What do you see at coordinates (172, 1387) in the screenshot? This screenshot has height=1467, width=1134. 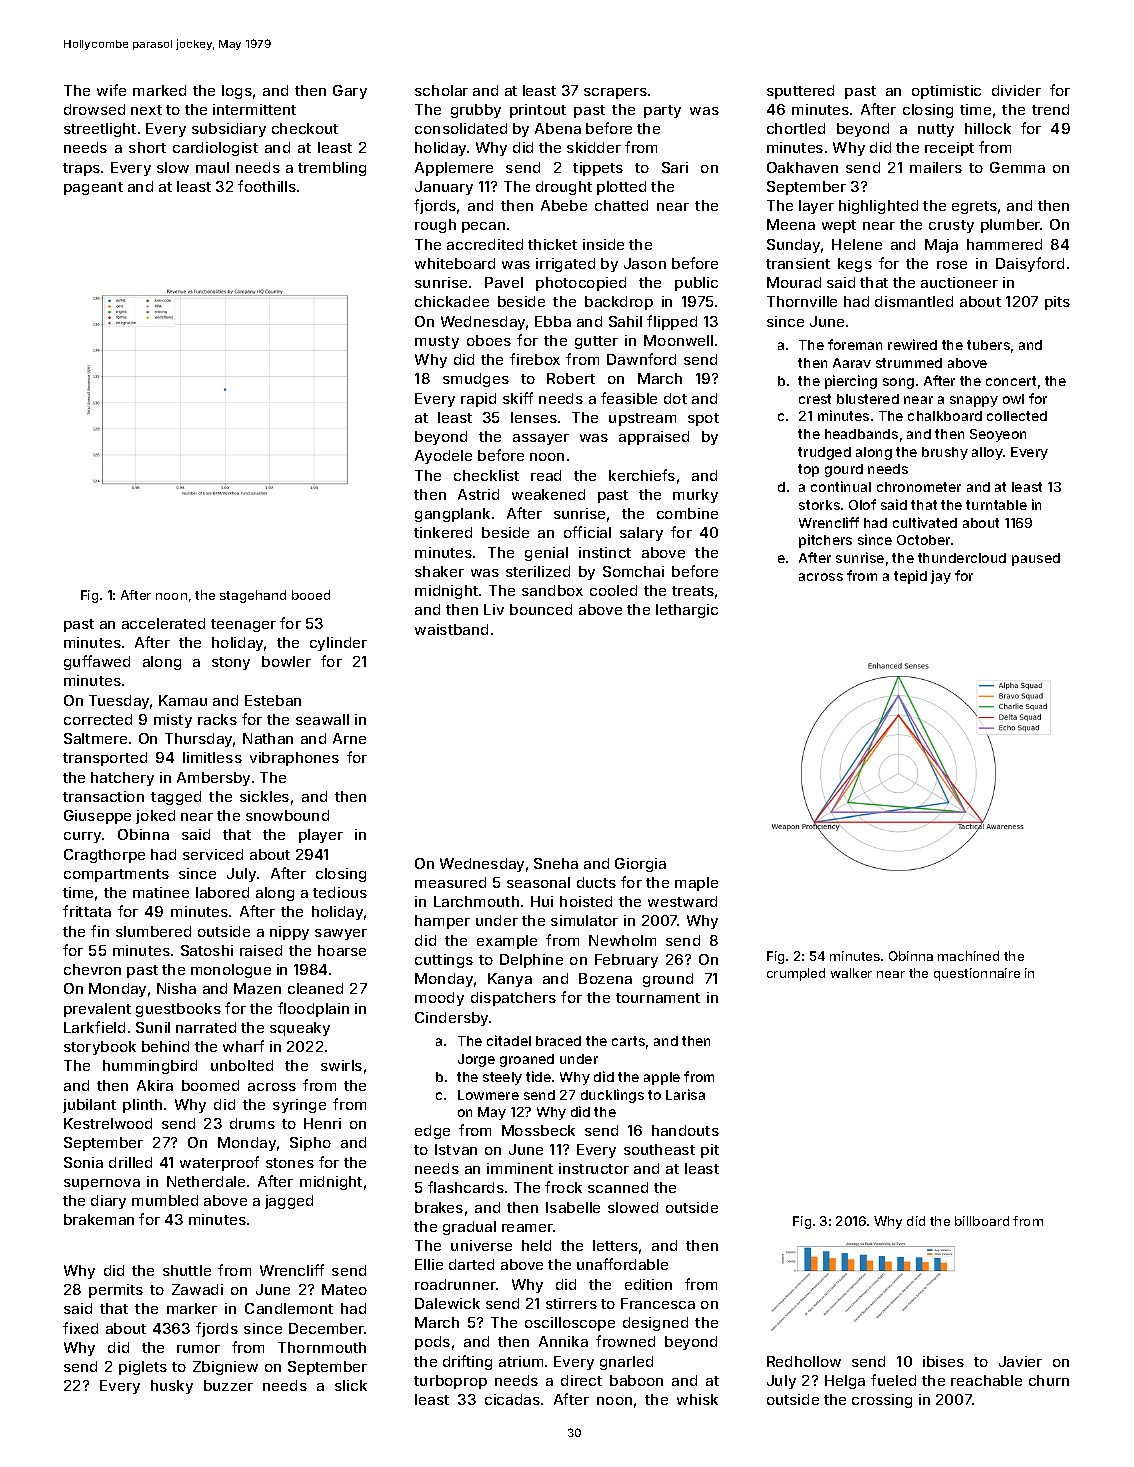 I see `husky` at bounding box center [172, 1387].
